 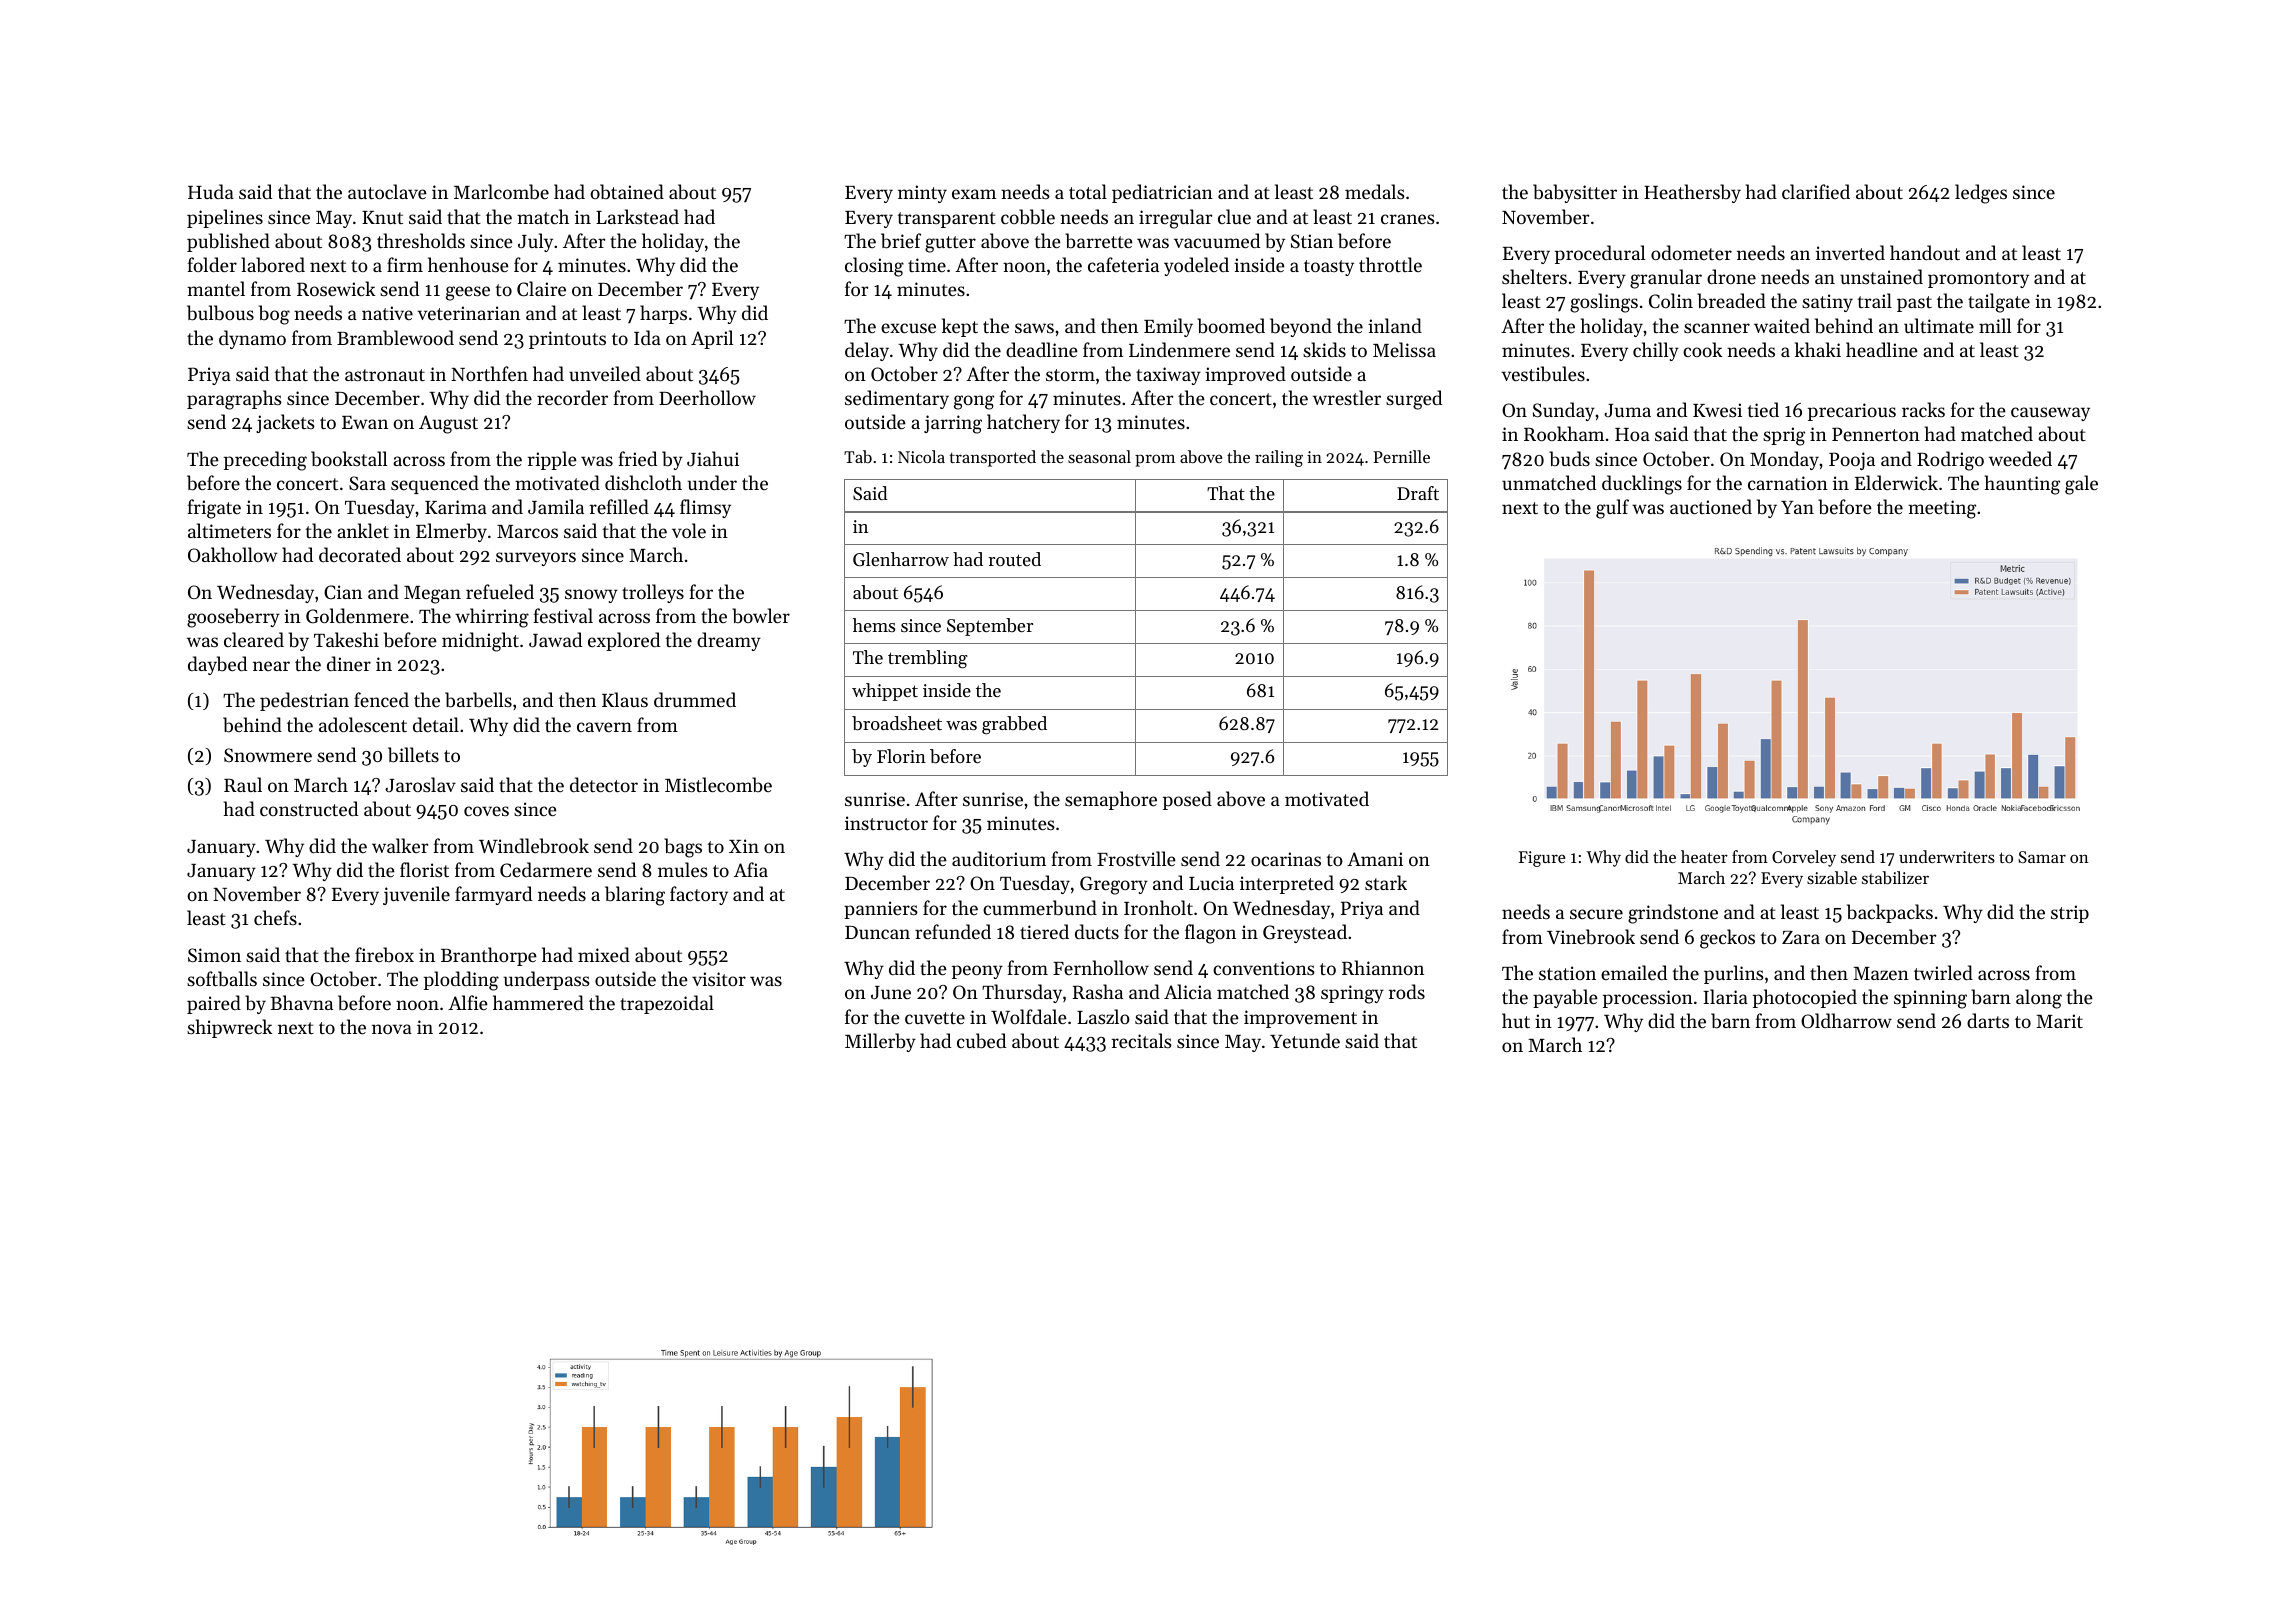 I want to click on Gregory, so click(x=1114, y=885).
